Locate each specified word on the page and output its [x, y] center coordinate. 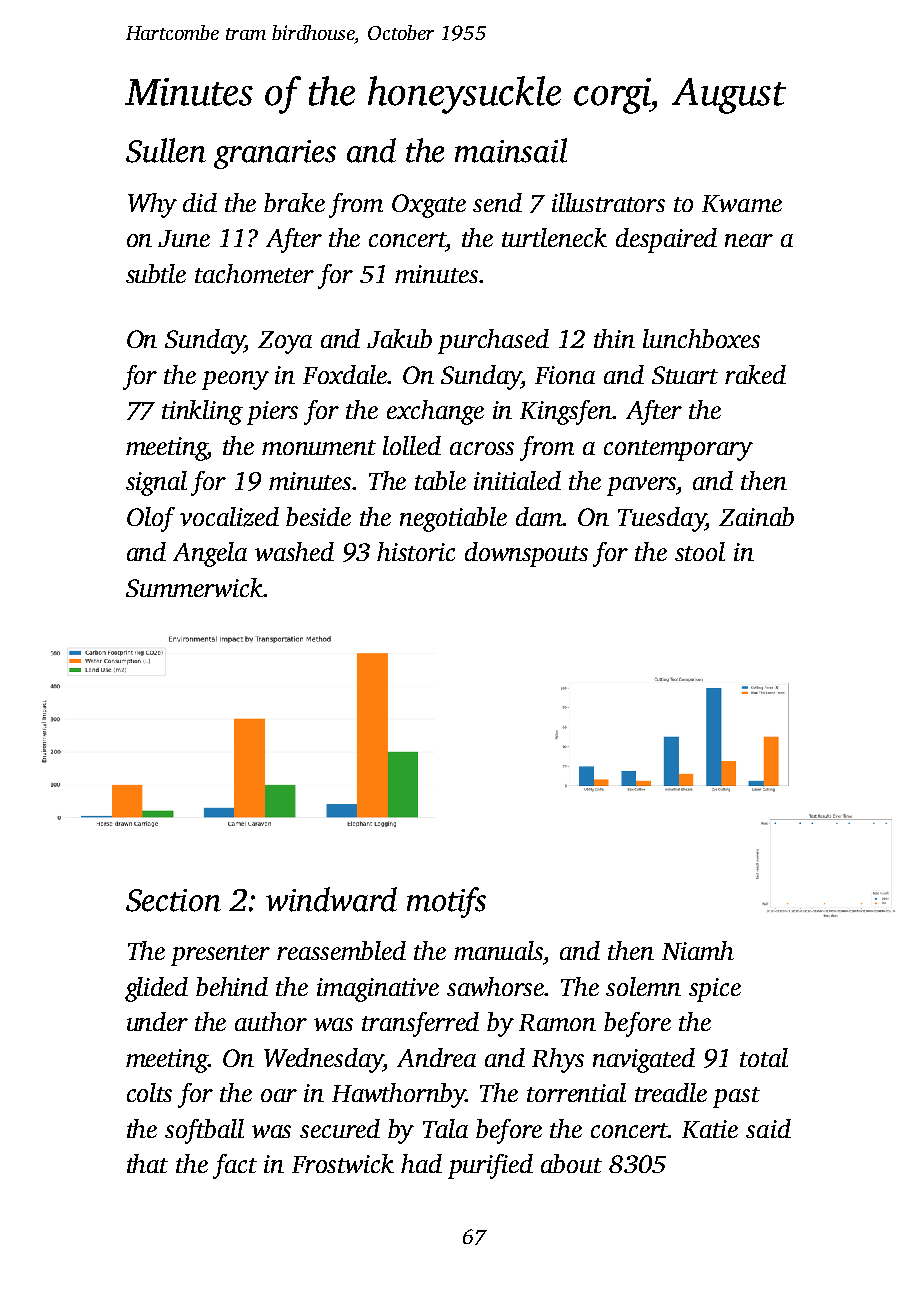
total [764, 1057]
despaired [666, 240]
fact [235, 1166]
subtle [156, 273]
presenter [220, 955]
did [200, 202]
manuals [498, 950]
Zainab [756, 516]
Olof [151, 519]
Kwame [742, 203]
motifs [446, 902]
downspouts [526, 554]
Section [173, 900]
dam [539, 516]
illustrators [608, 202]
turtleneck [554, 237]
